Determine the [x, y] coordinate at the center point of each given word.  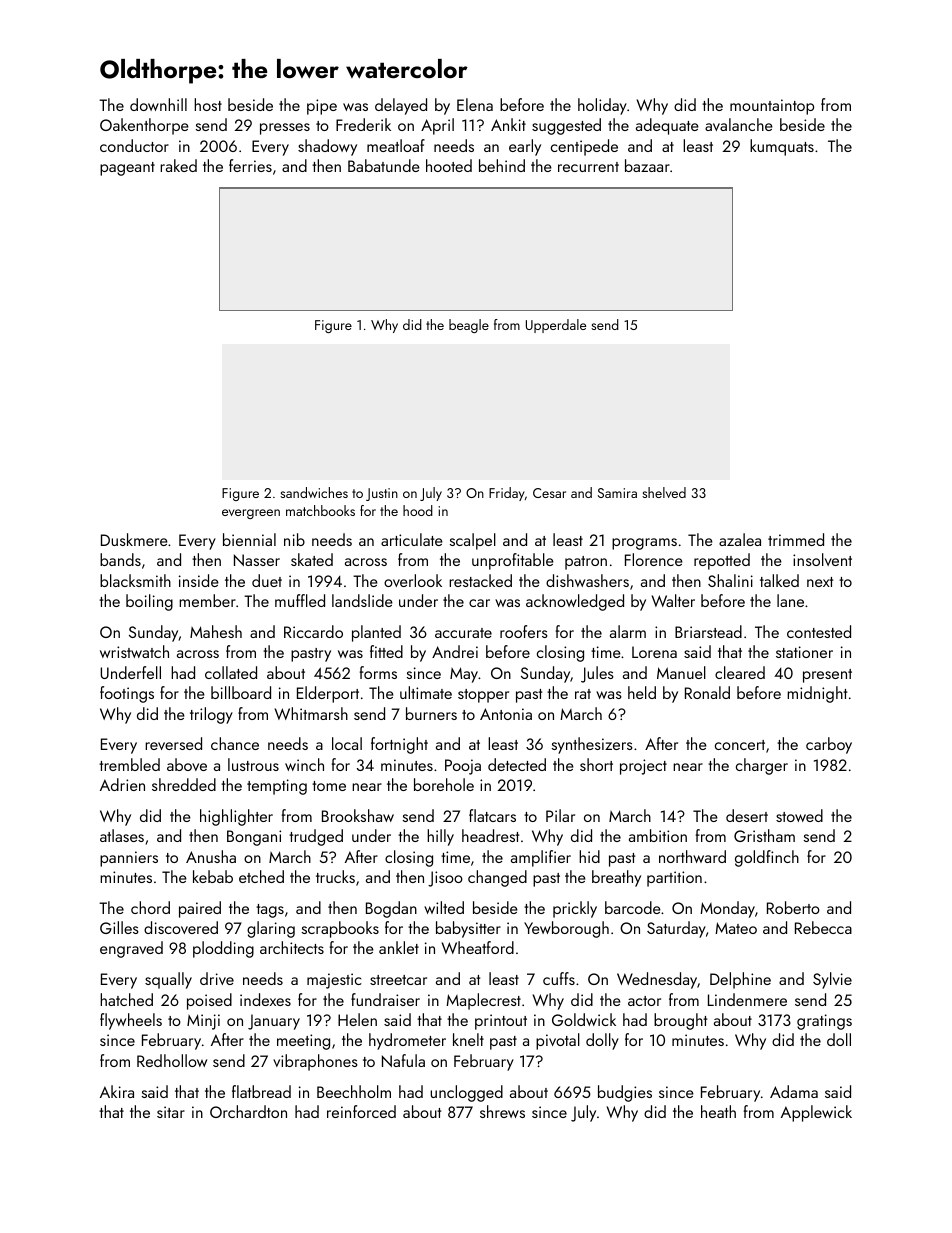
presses [285, 129]
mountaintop [772, 107]
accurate [463, 633]
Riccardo [313, 631]
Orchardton [248, 1111]
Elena [475, 104]
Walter [673, 600]
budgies [625, 1093]
